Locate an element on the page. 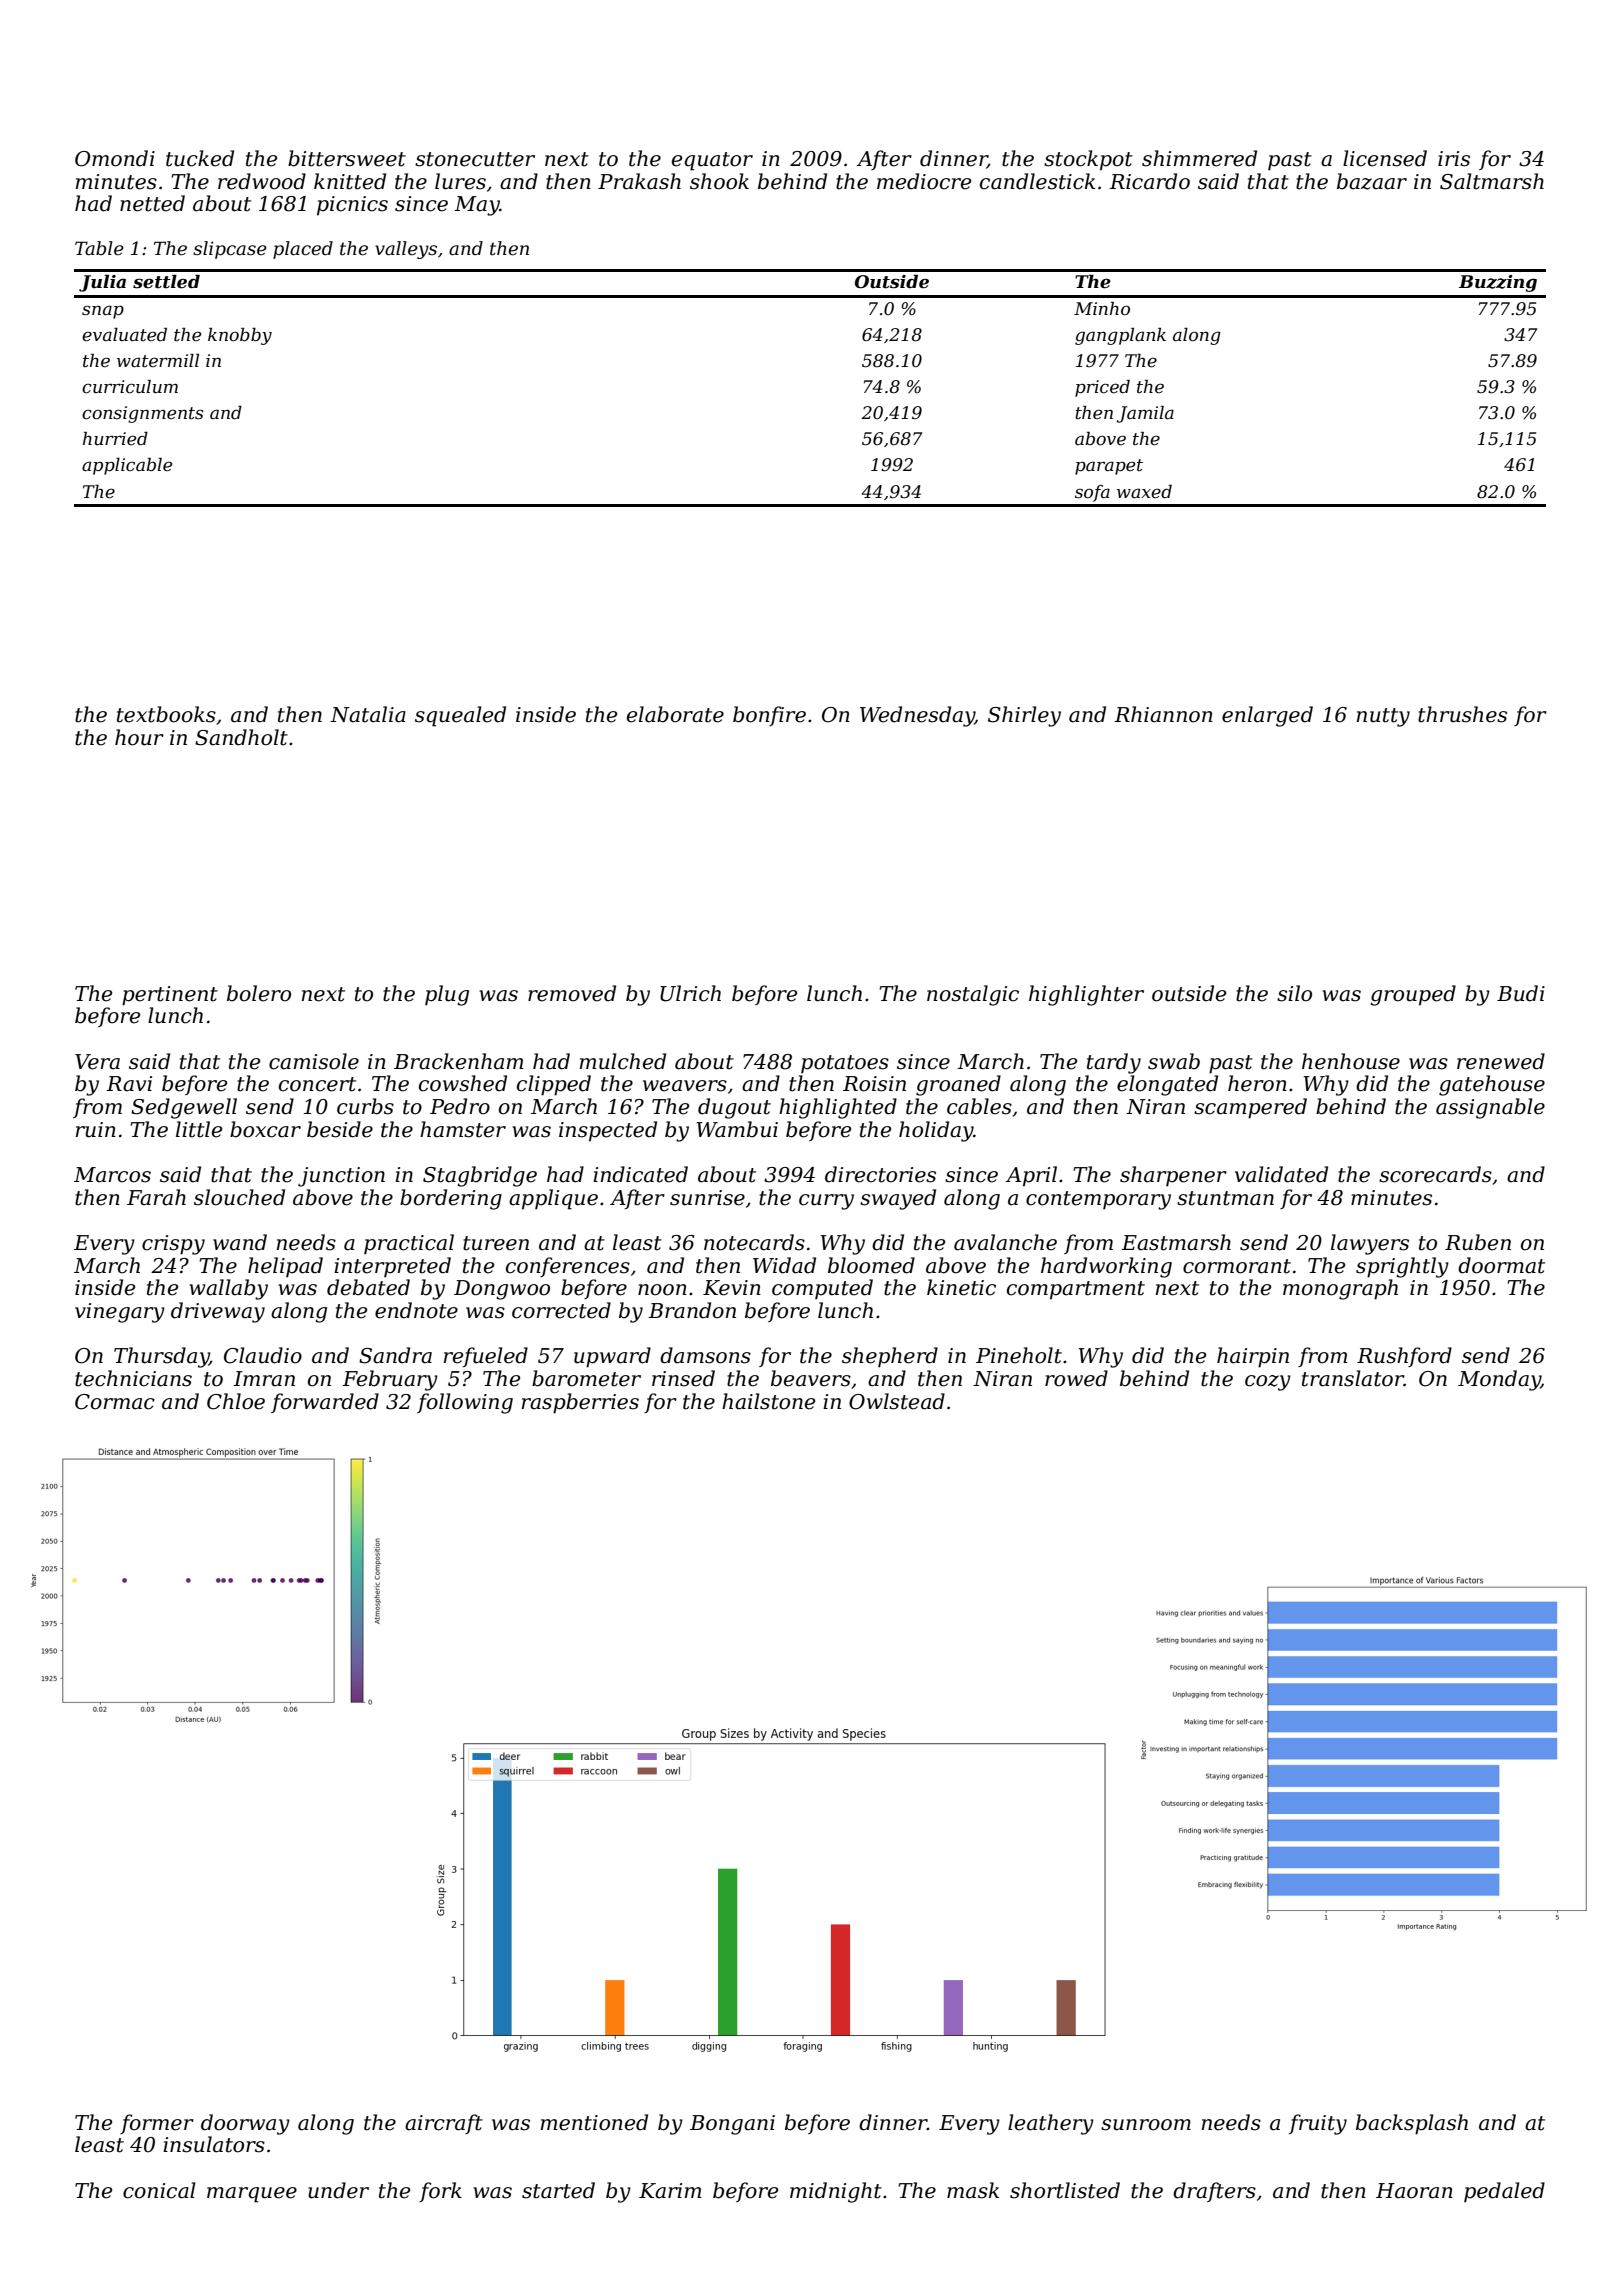 The height and width of the page is (2292, 1620). Prakash is located at coordinates (639, 181).
